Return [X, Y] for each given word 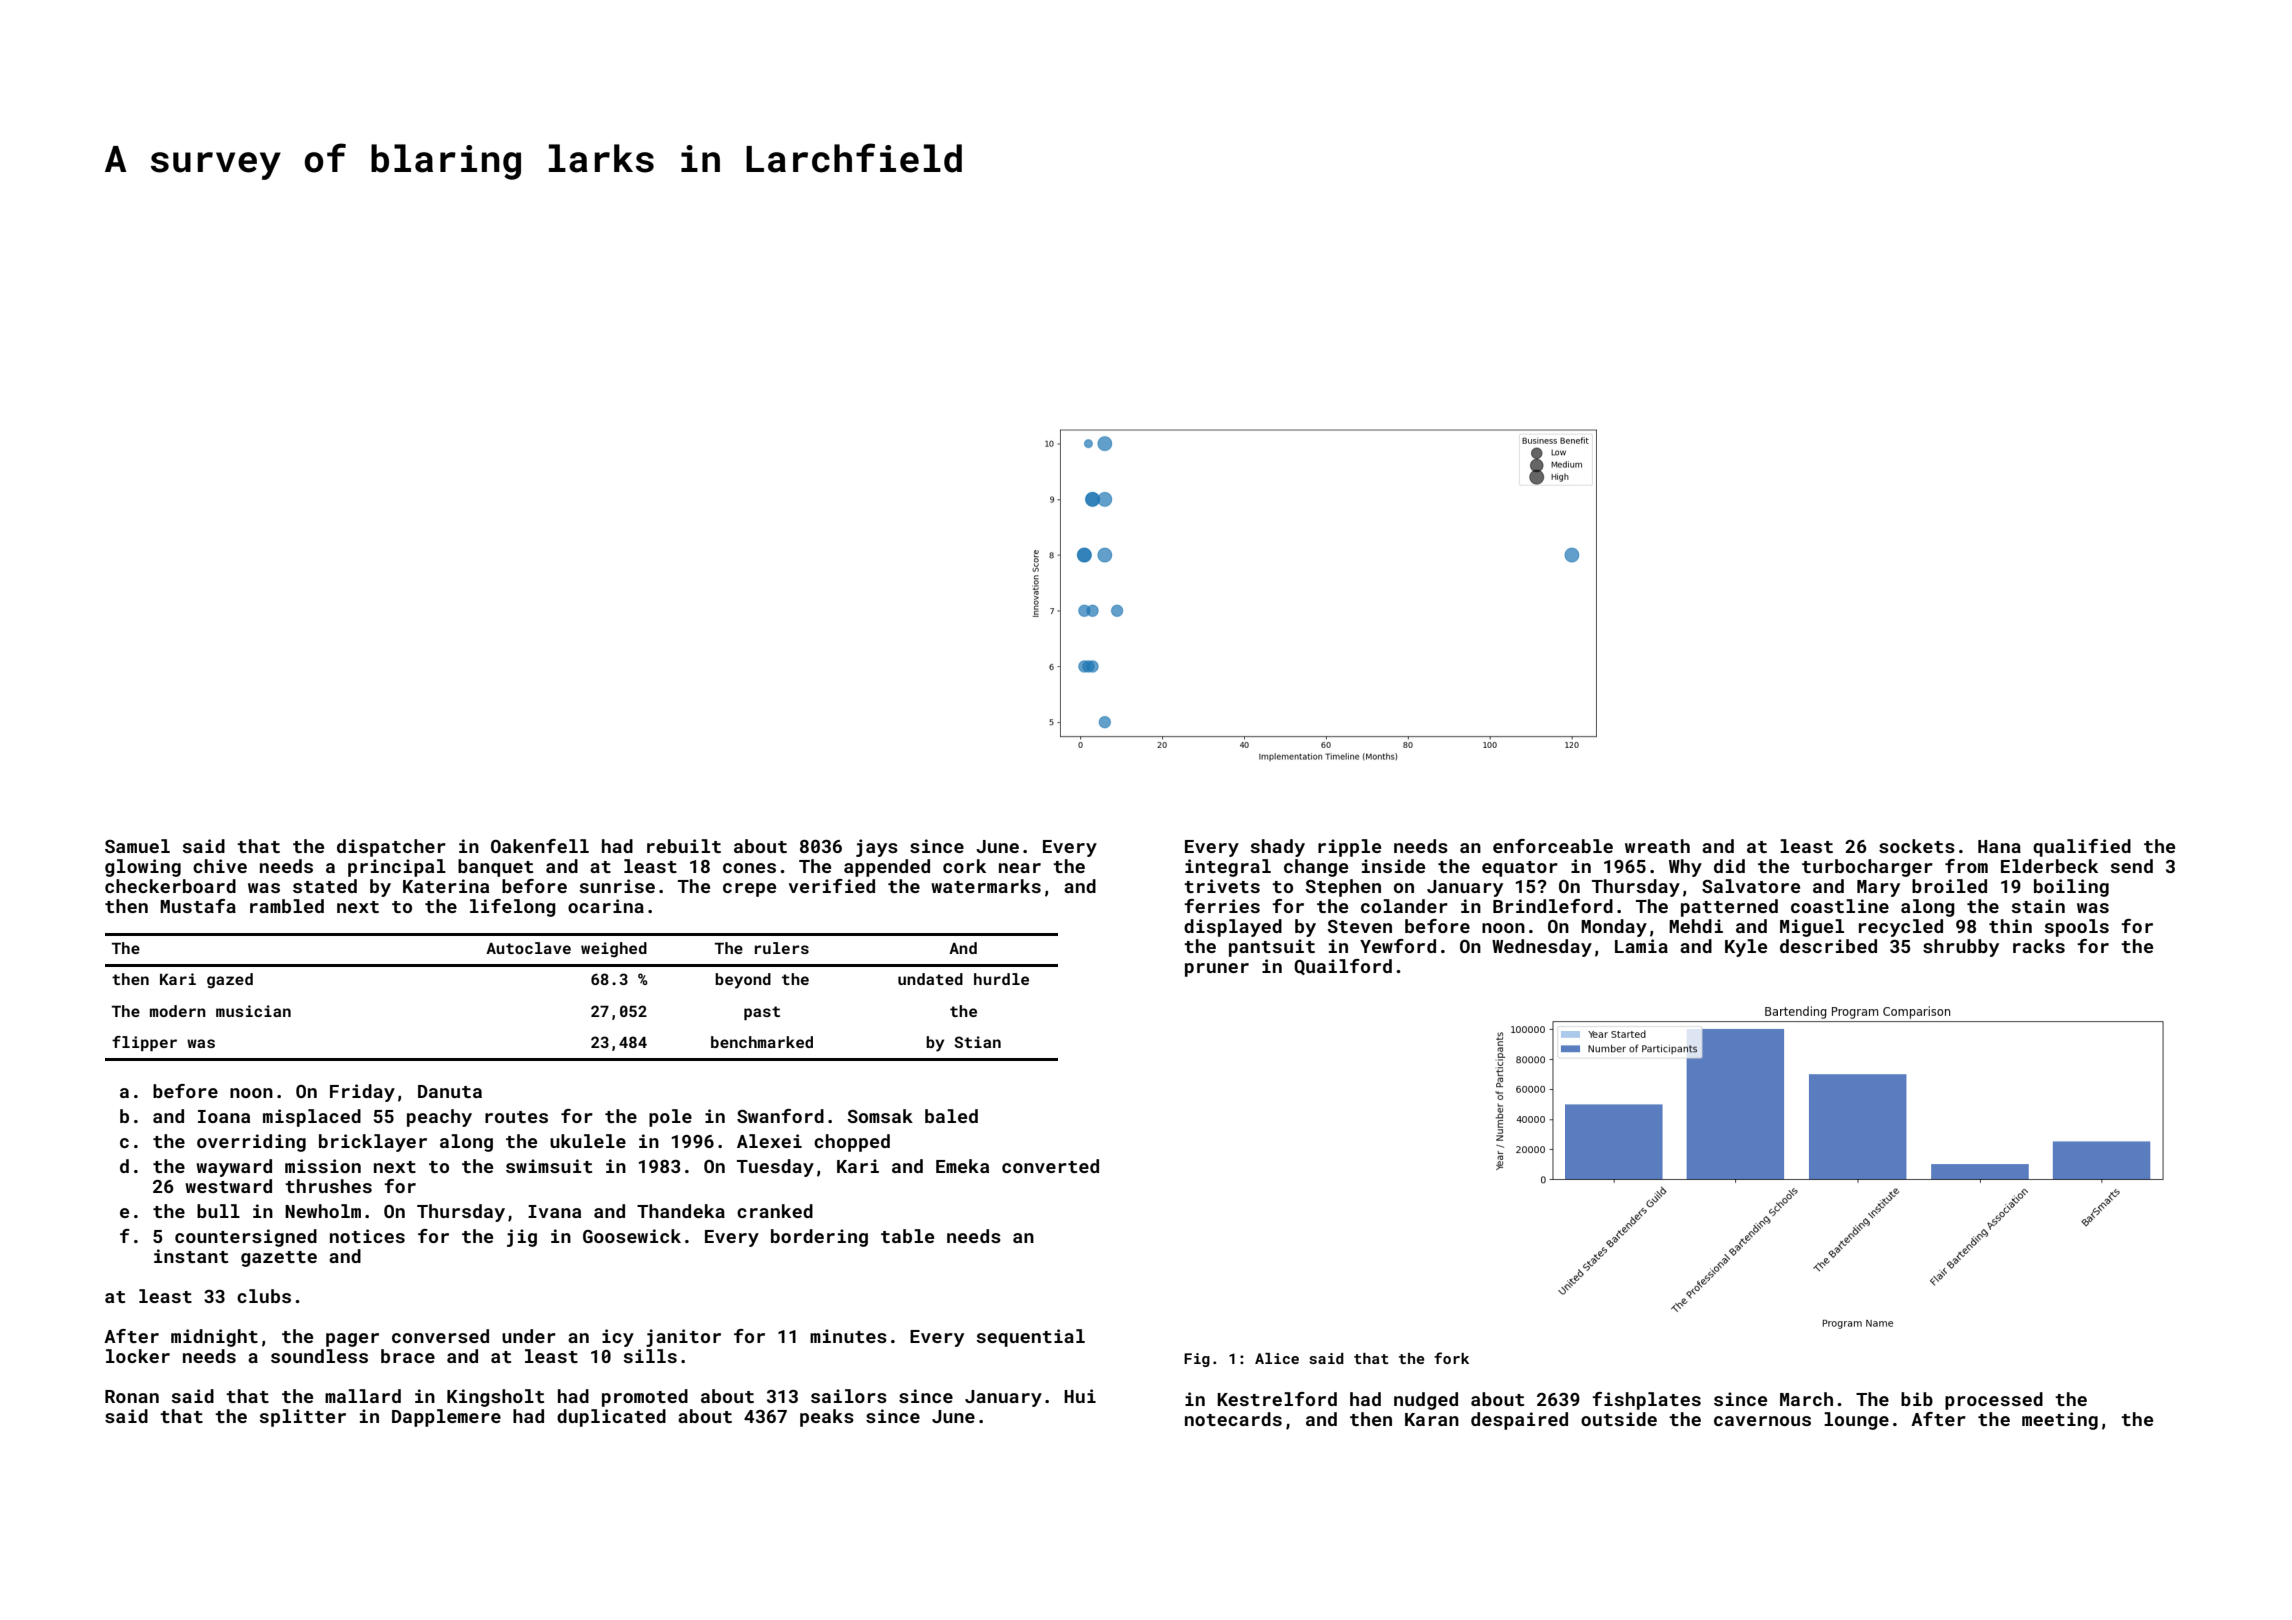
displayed [1233, 928]
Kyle [1746, 948]
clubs [264, 1296]
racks [2039, 946]
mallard [363, 1396]
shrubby [1961, 948]
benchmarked [762, 1042]
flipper [144, 1043]
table [907, 1236]
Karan [1432, 1419]
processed [1994, 1401]
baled [951, 1116]
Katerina [446, 886]
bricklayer [373, 1143]
